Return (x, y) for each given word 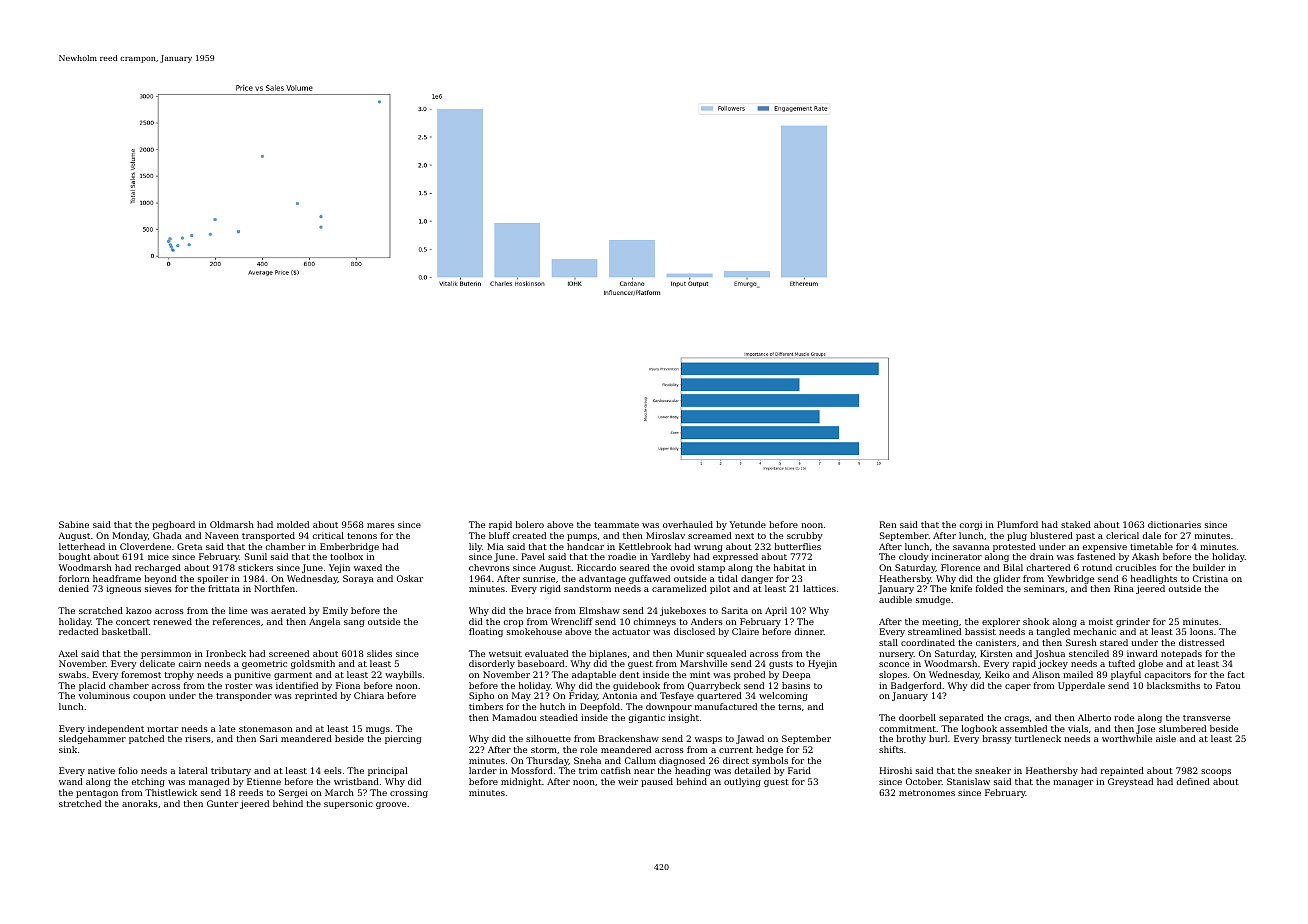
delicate (157, 663)
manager (1073, 783)
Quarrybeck (714, 686)
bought (75, 557)
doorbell (917, 717)
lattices (819, 588)
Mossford (532, 770)
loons (1201, 631)
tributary (231, 771)
